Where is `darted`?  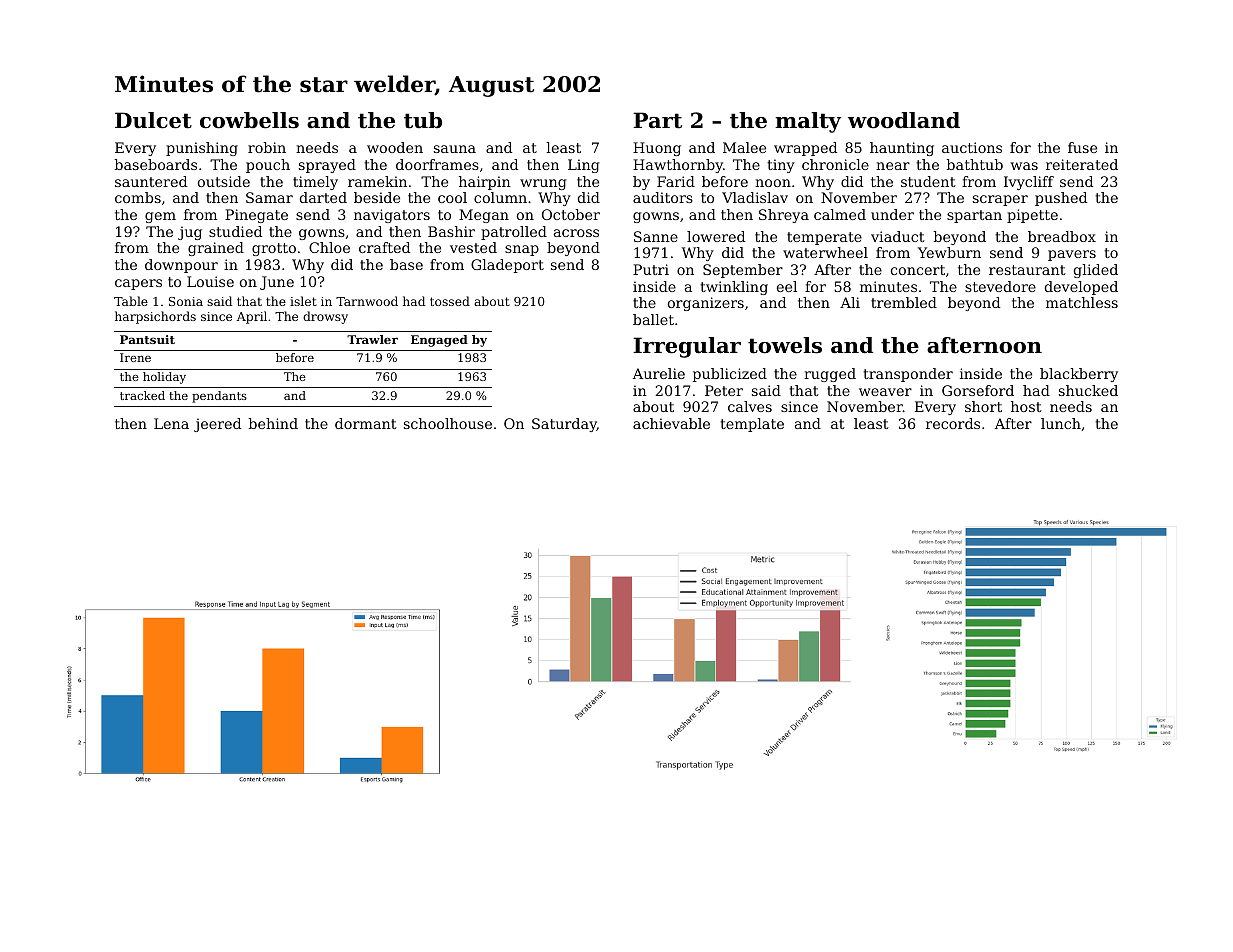 darted is located at coordinates (323, 197).
